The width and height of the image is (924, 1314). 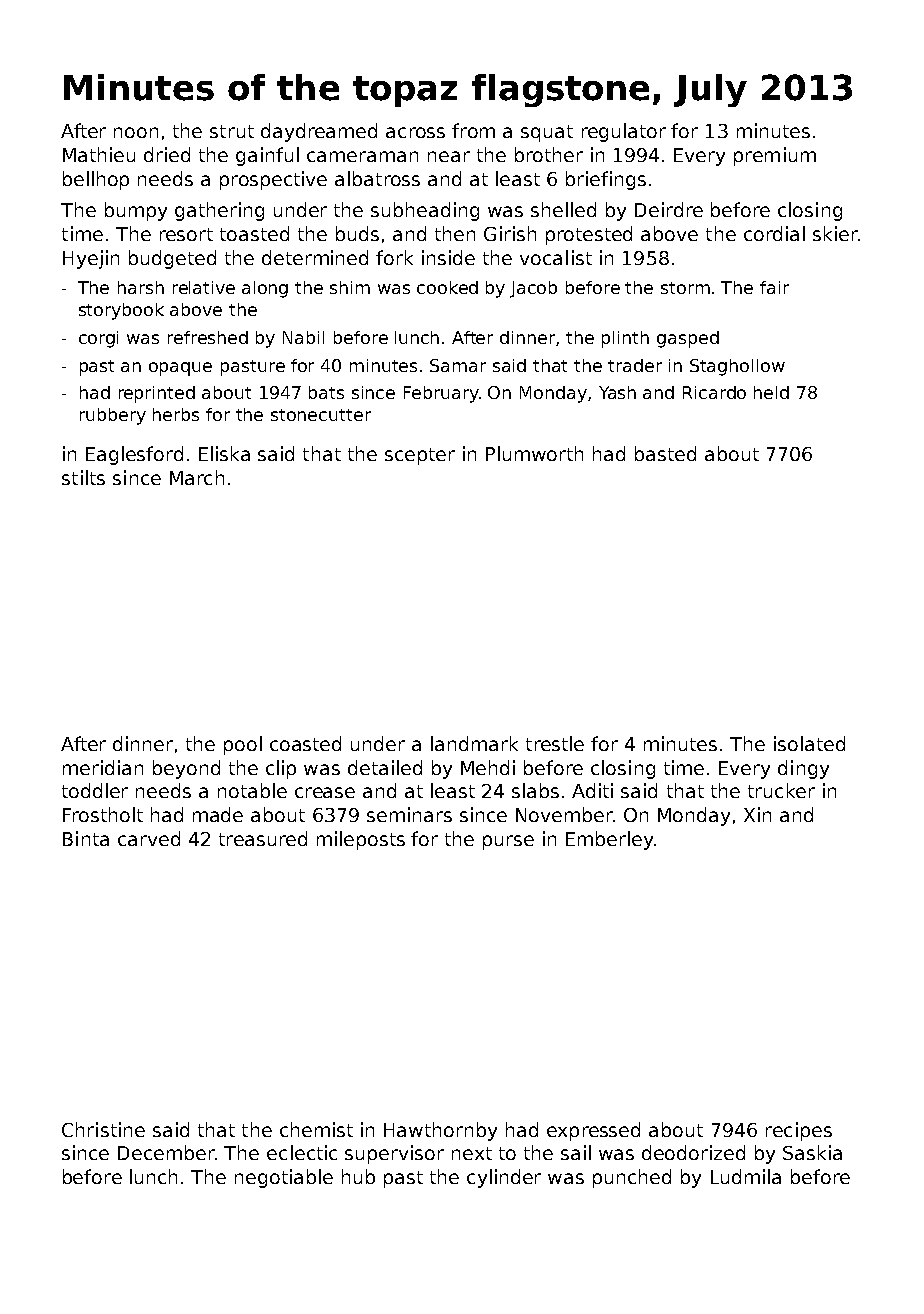 What do you see at coordinates (166, 1152) in the image?
I see `December` at bounding box center [166, 1152].
